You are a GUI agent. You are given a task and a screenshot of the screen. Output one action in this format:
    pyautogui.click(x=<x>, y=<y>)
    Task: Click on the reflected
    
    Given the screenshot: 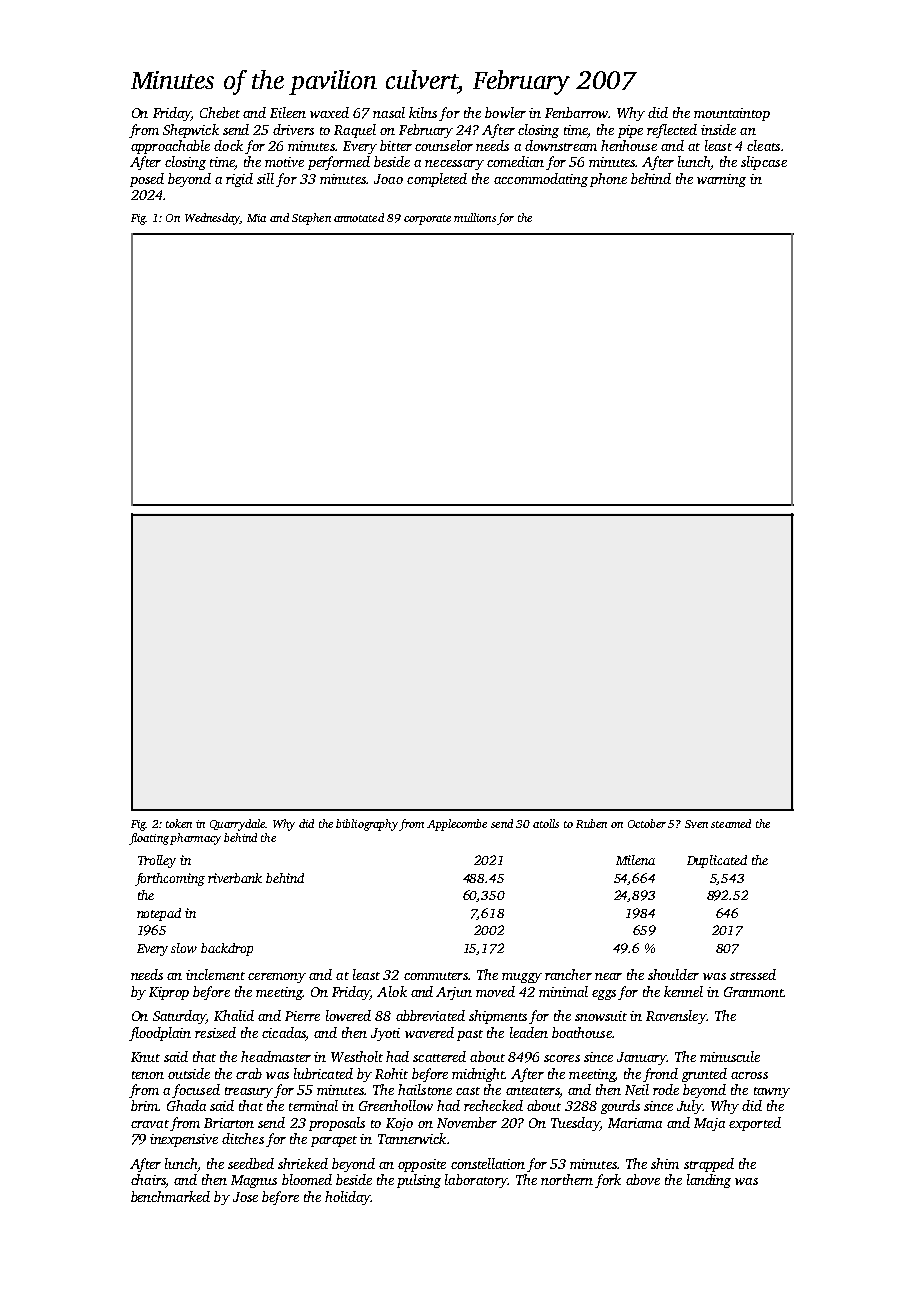 What is the action you would take?
    pyautogui.click(x=672, y=131)
